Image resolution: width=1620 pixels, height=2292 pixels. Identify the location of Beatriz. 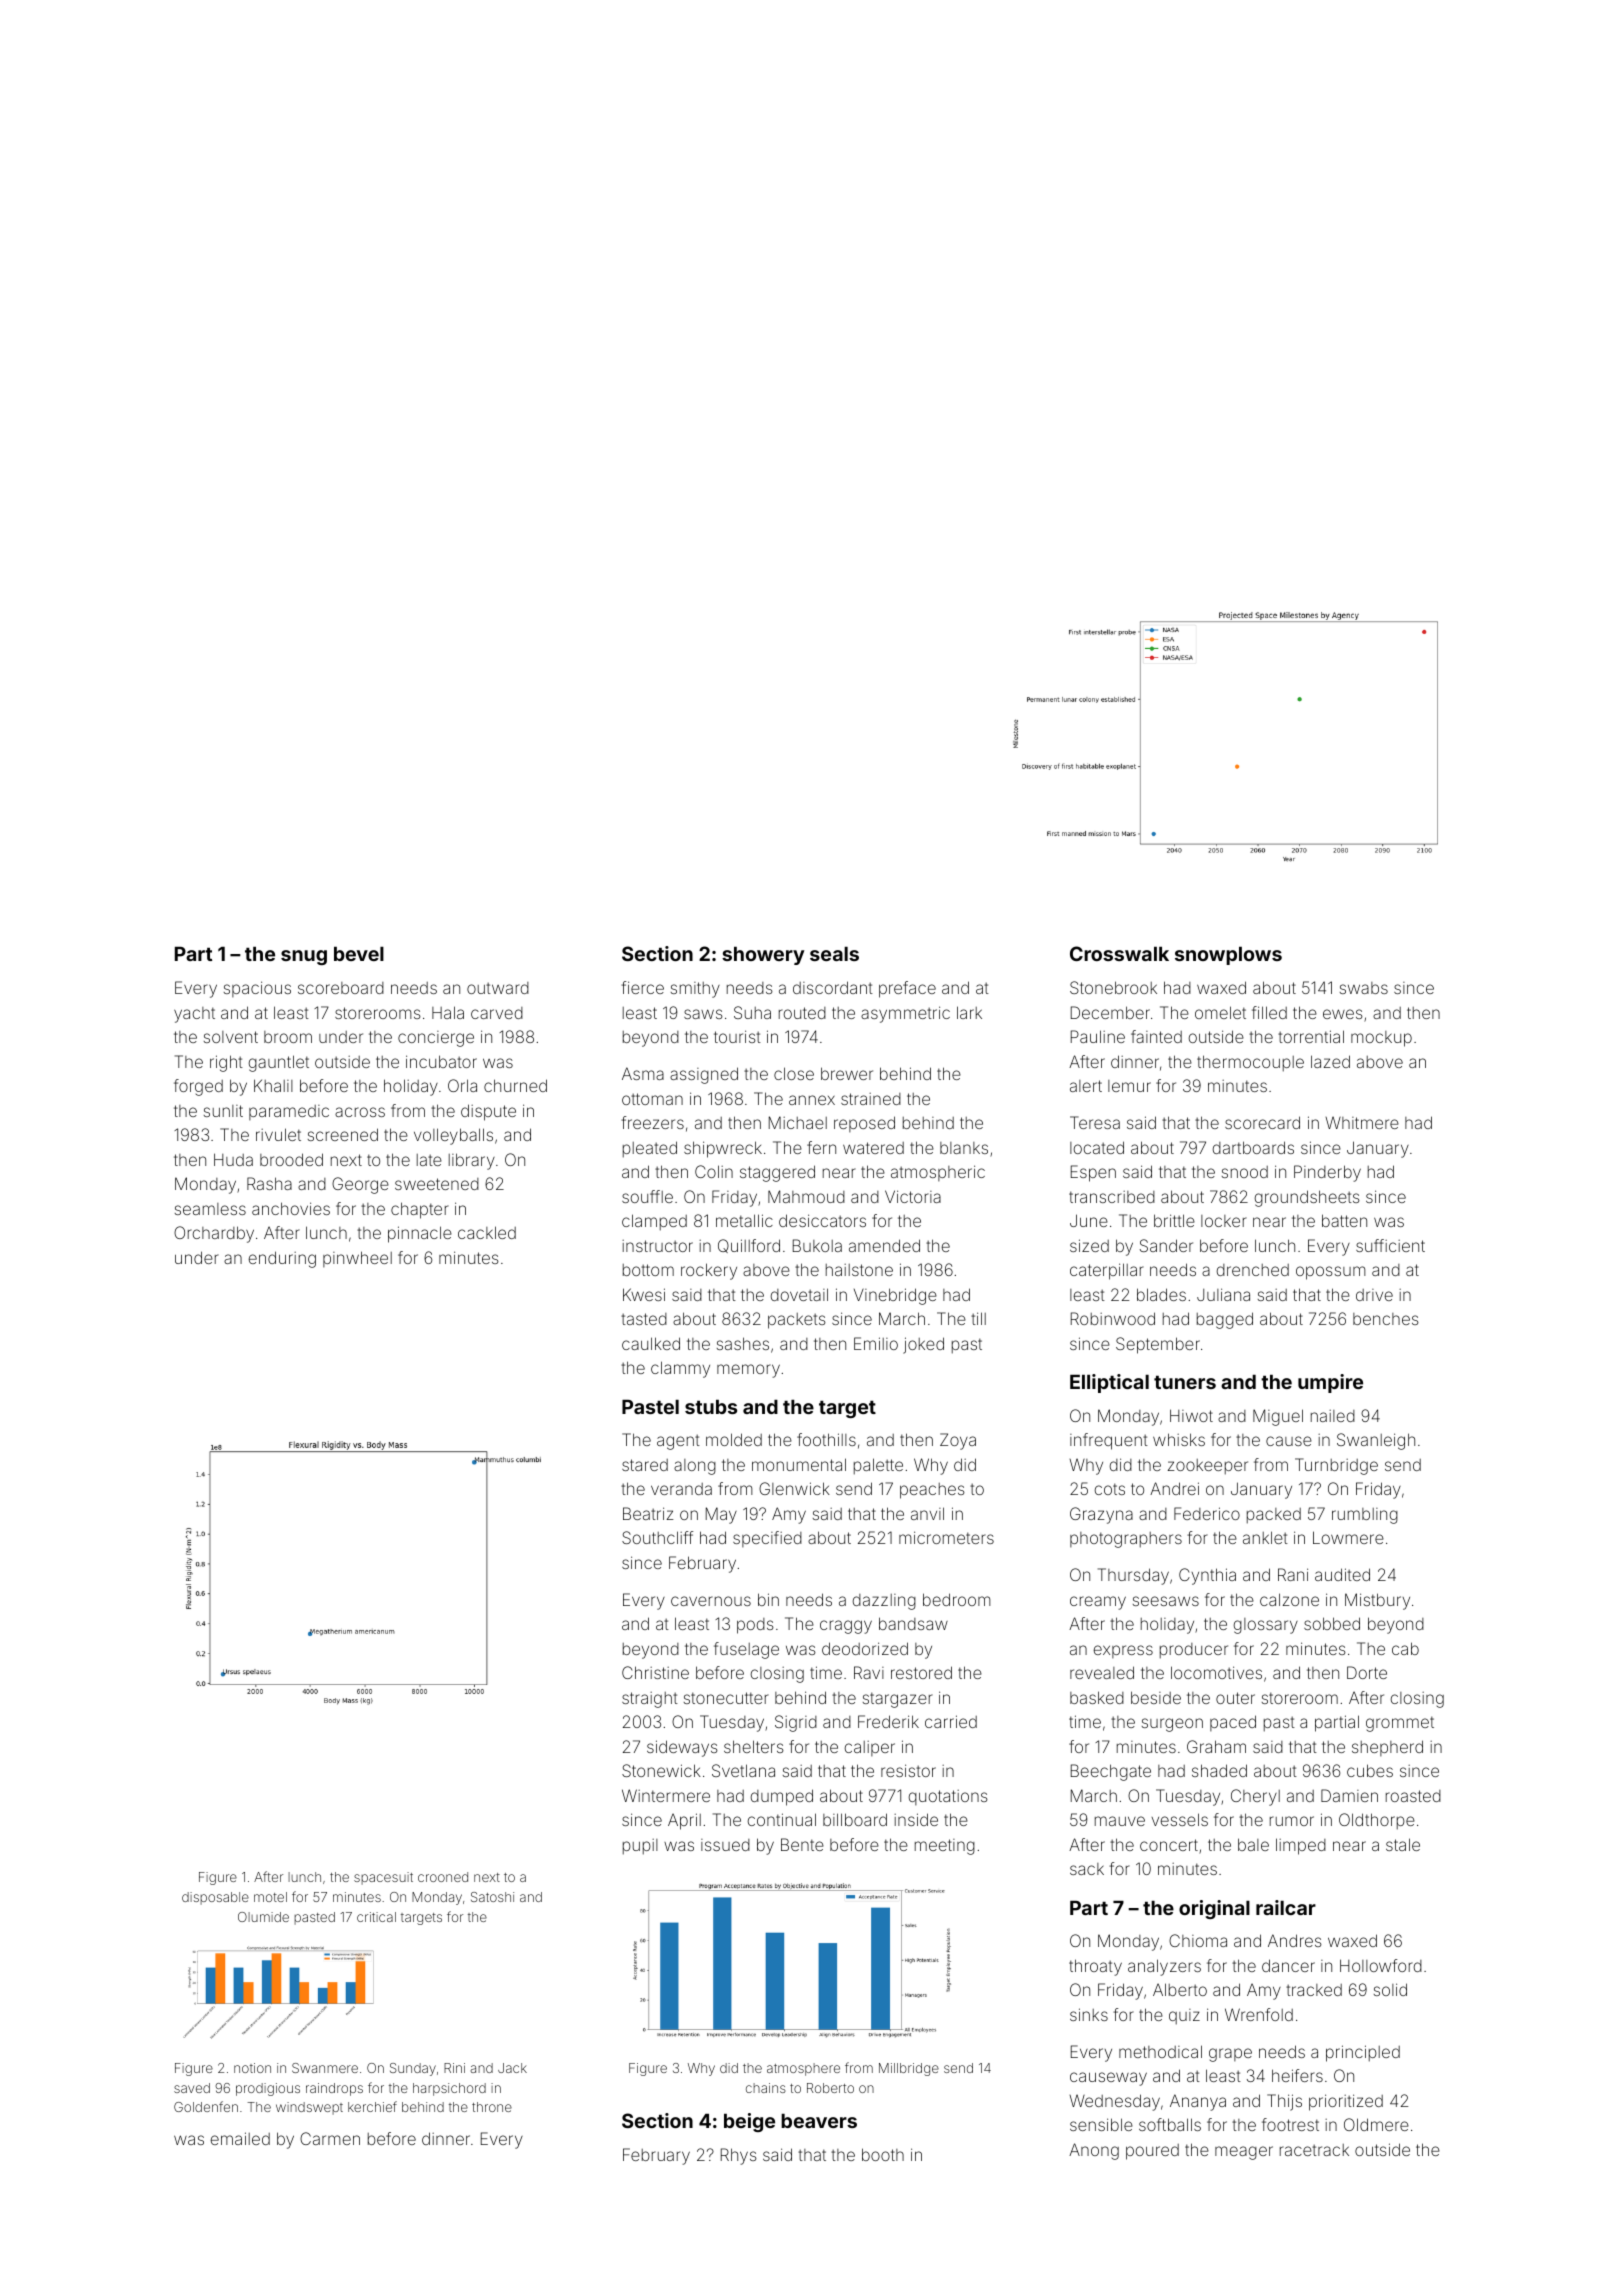
(648, 1513).
